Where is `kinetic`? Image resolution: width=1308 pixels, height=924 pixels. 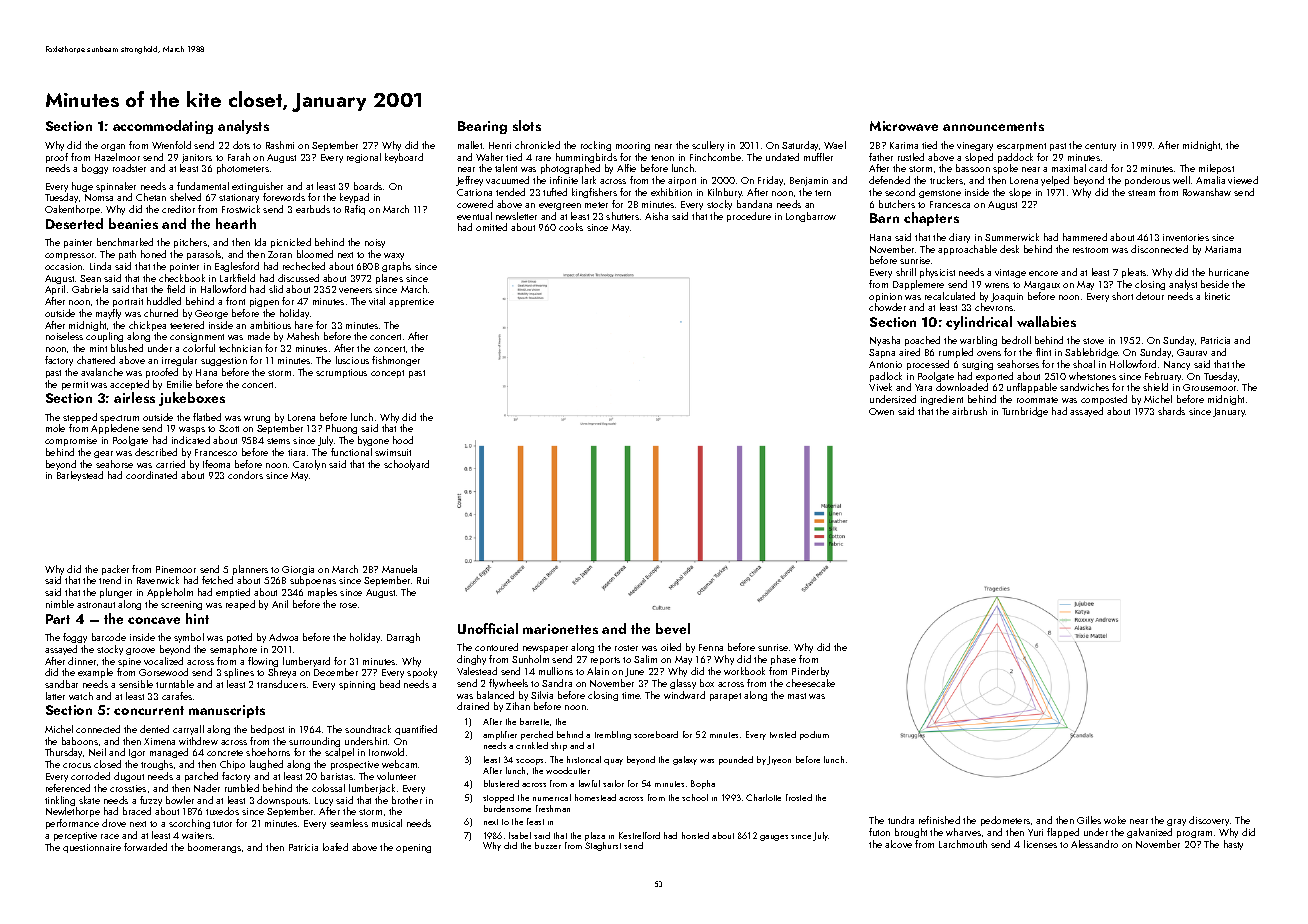
kinetic is located at coordinates (1217, 296).
